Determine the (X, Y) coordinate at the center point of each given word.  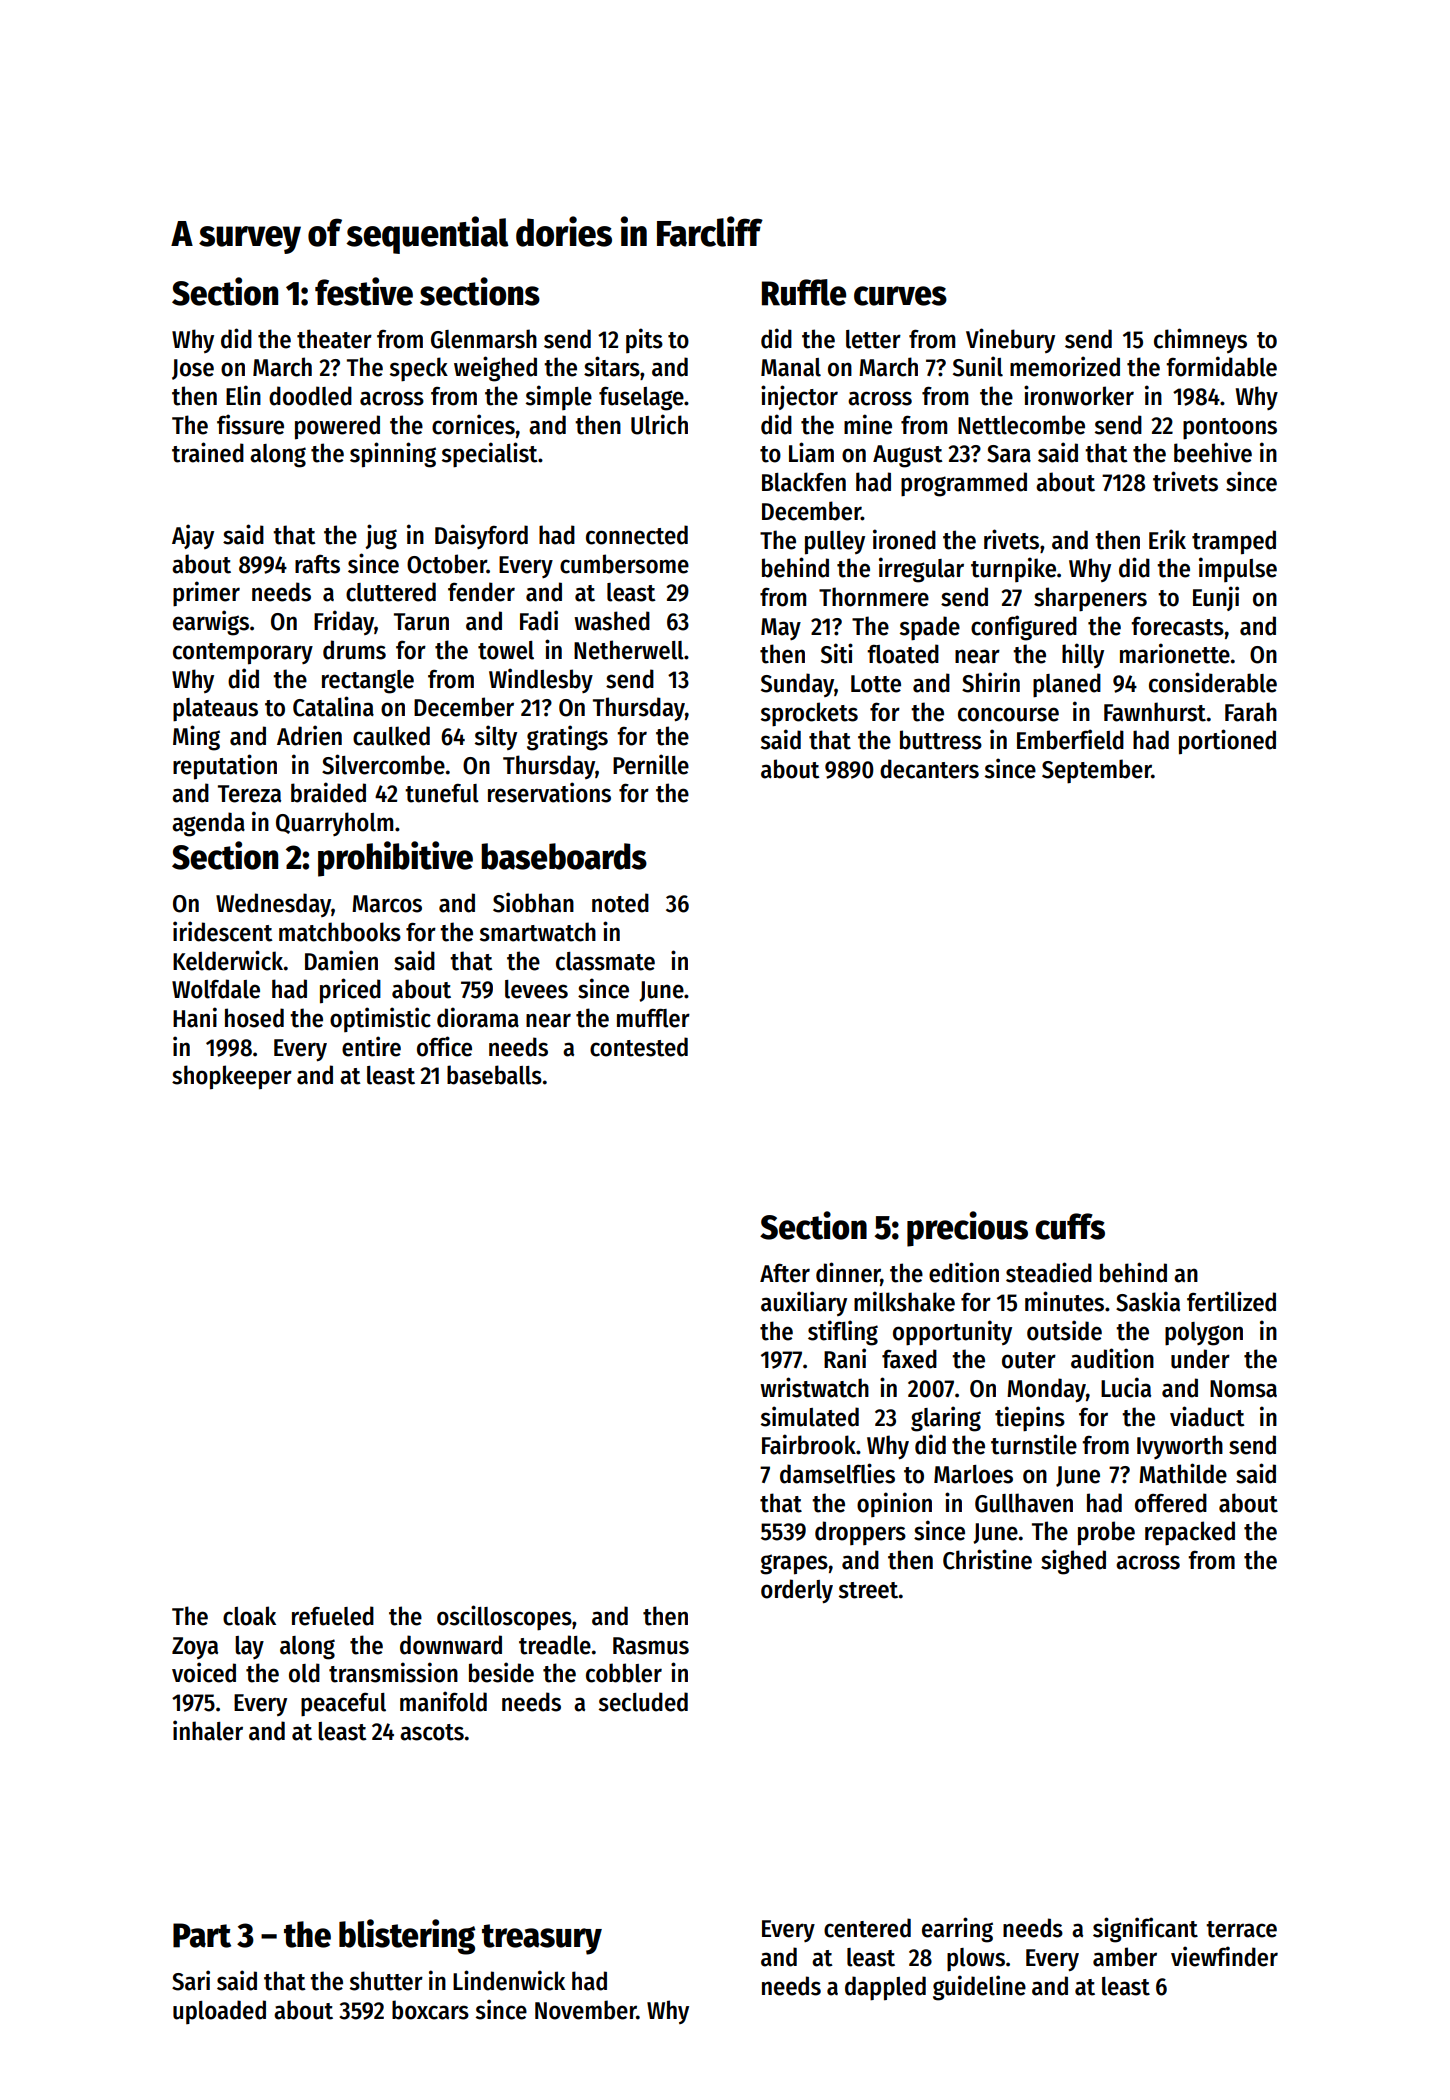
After (785, 1273)
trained (208, 452)
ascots (432, 1732)
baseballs (494, 1075)
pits (644, 340)
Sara (1009, 454)
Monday (1046, 1390)
